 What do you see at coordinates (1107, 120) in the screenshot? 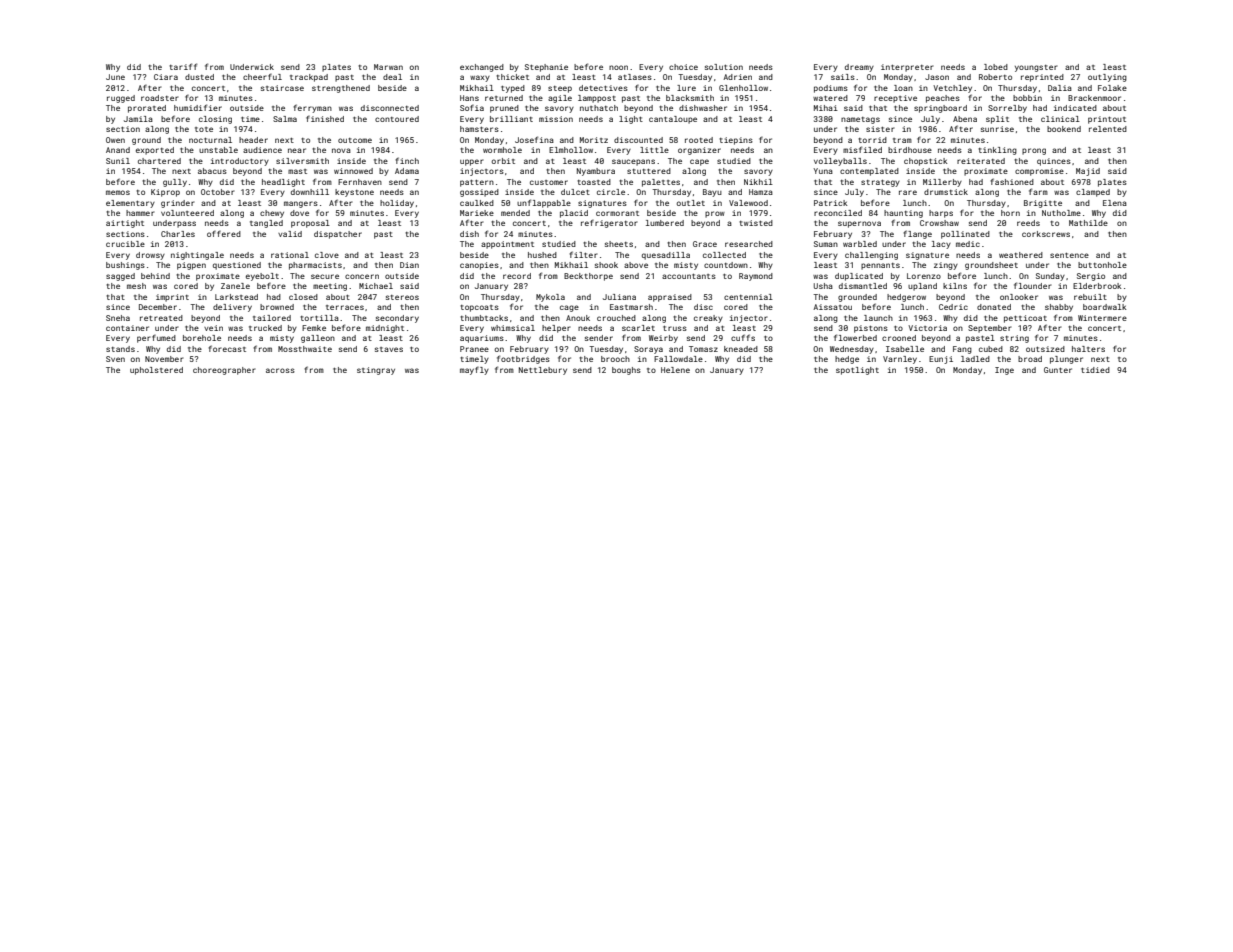
I see `printout` at bounding box center [1107, 120].
